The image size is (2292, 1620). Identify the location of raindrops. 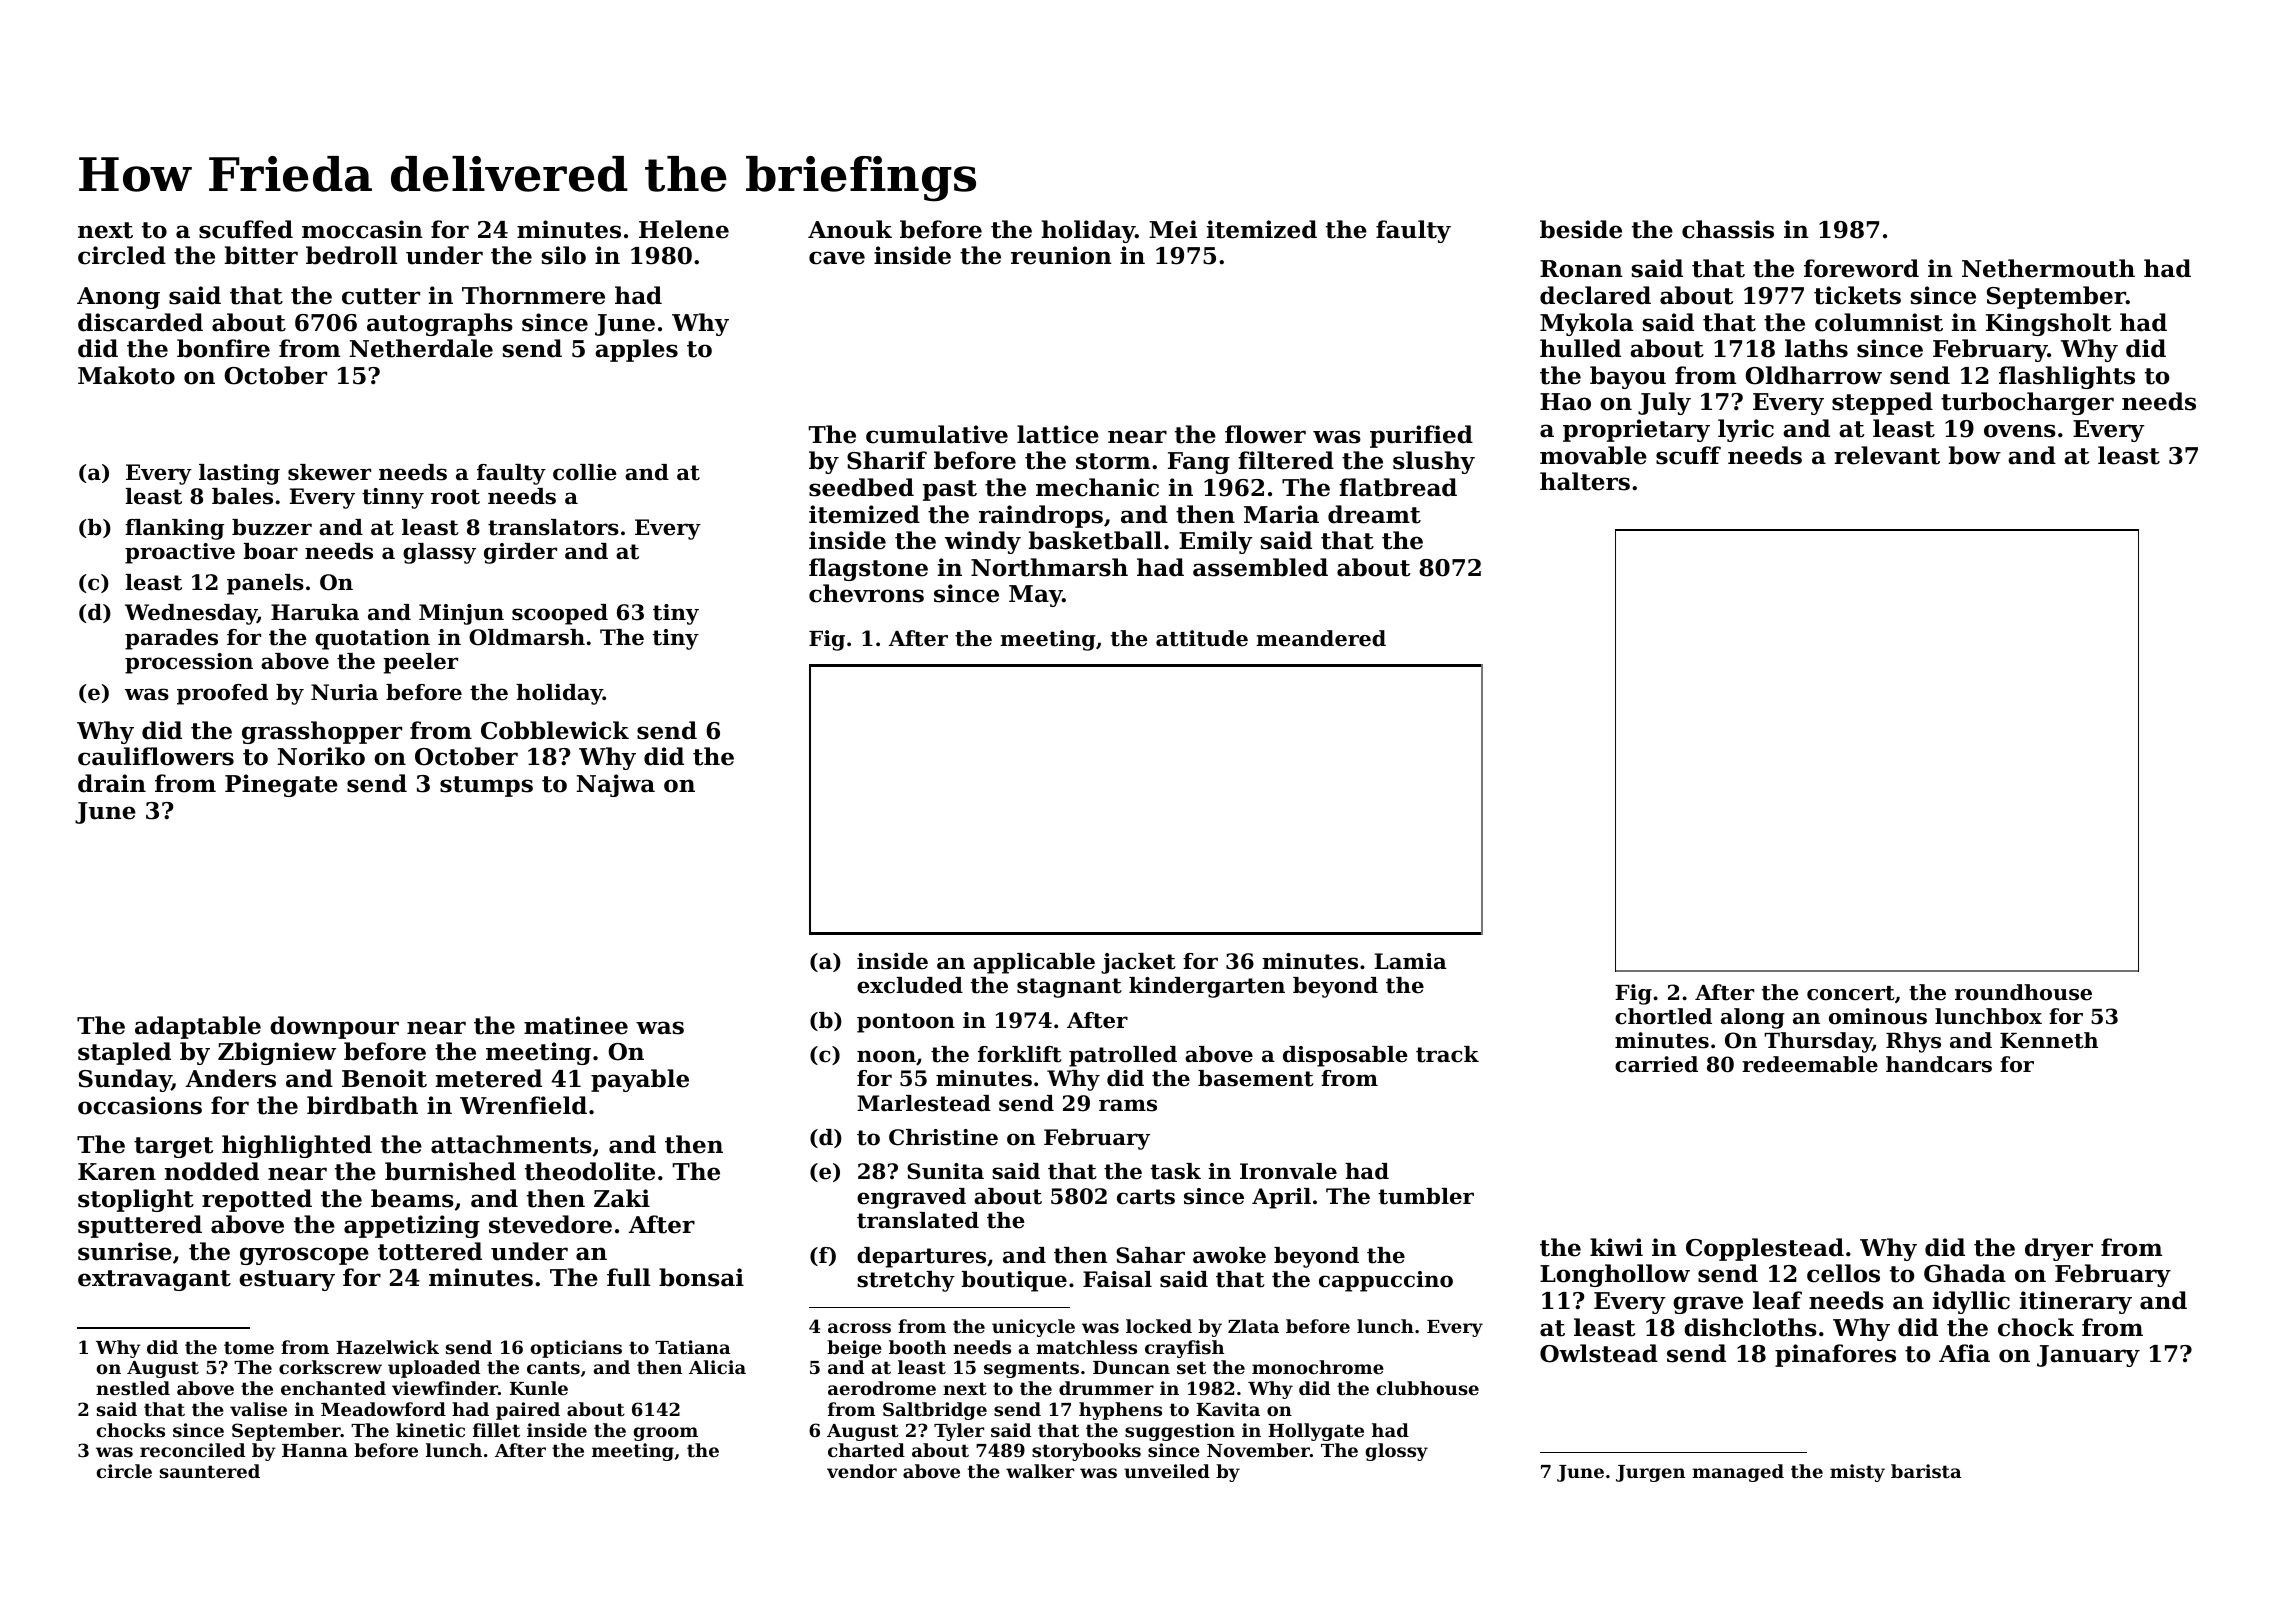
(1041, 516).
